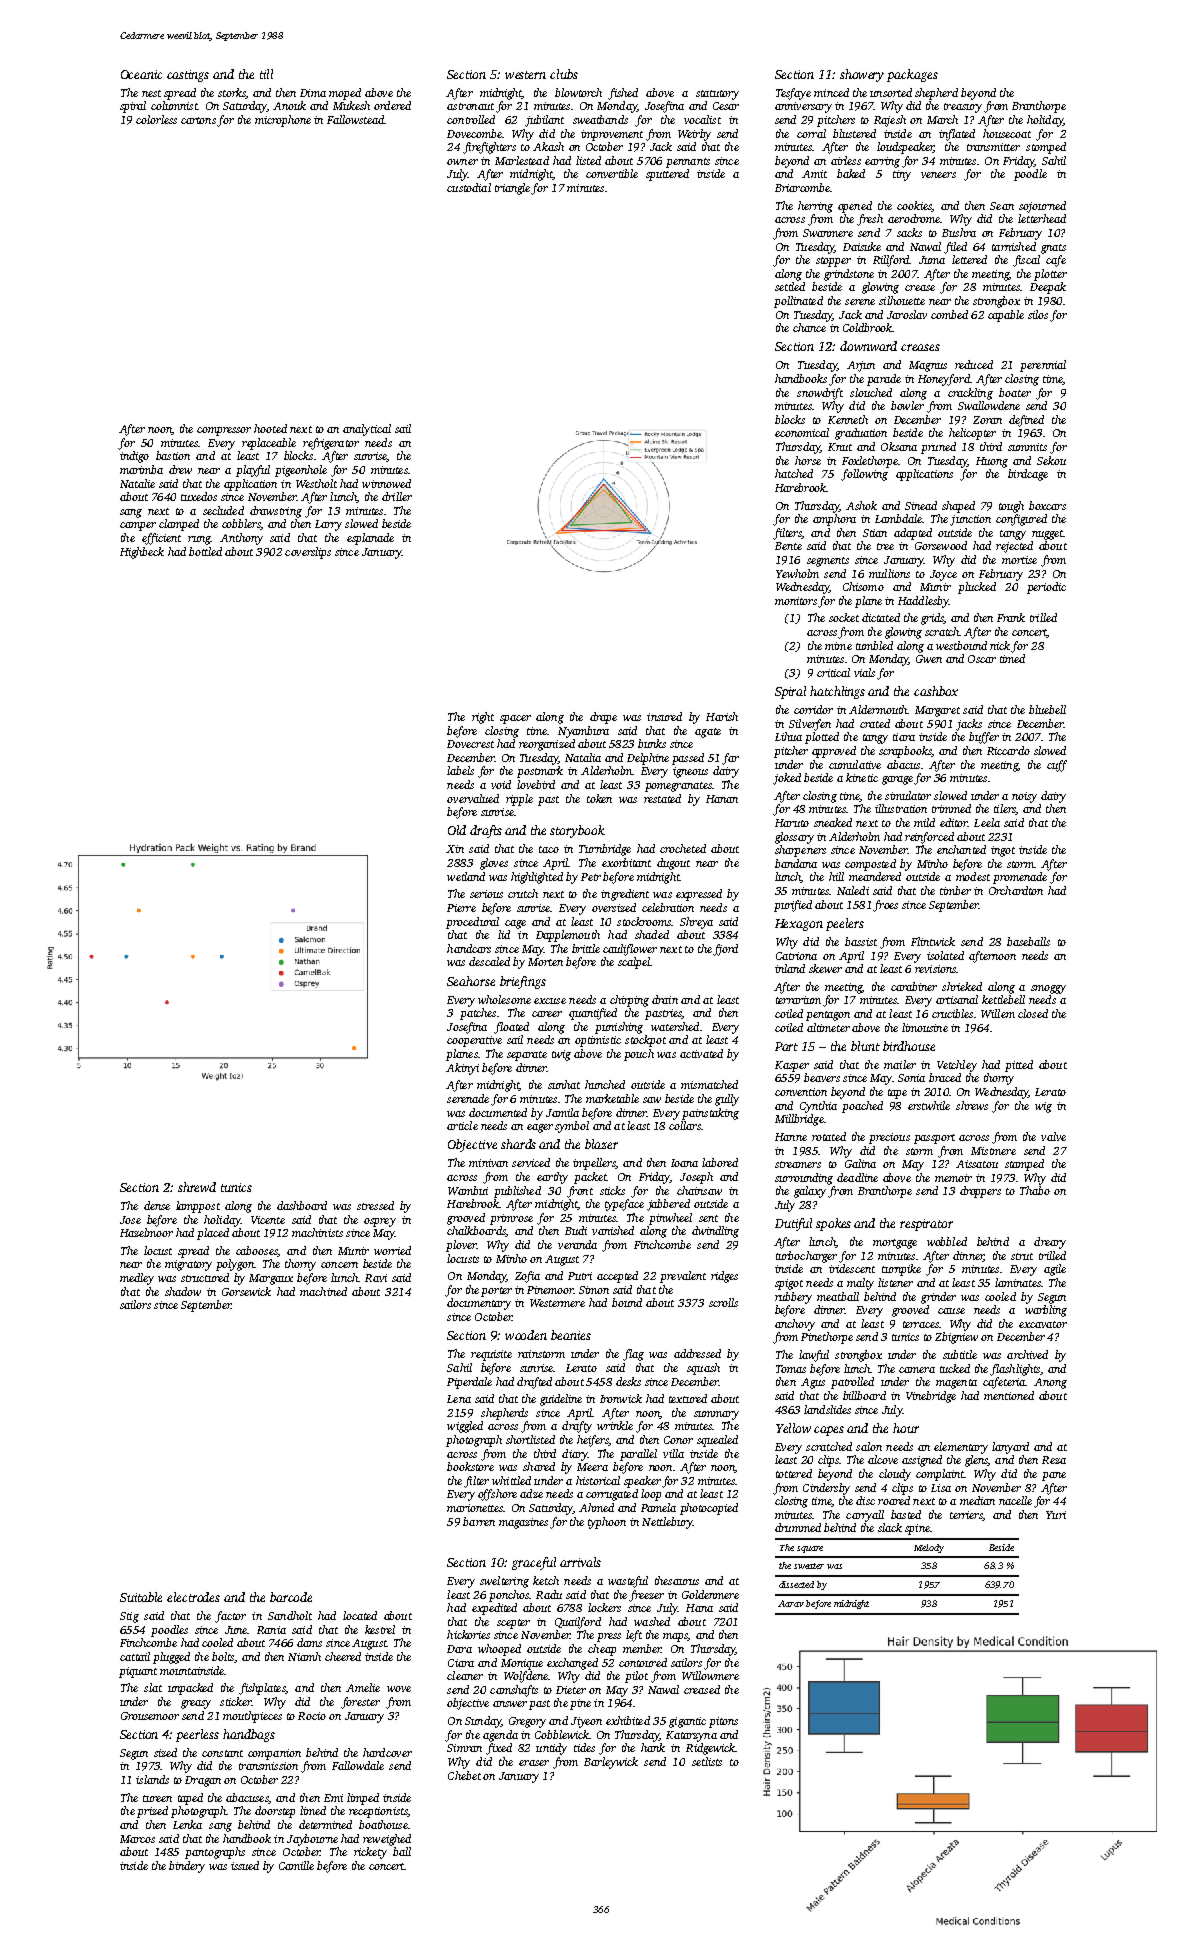 This page has height=1953, width=1186. Describe the element at coordinates (956, 1384) in the page. I see `magenta` at that location.
